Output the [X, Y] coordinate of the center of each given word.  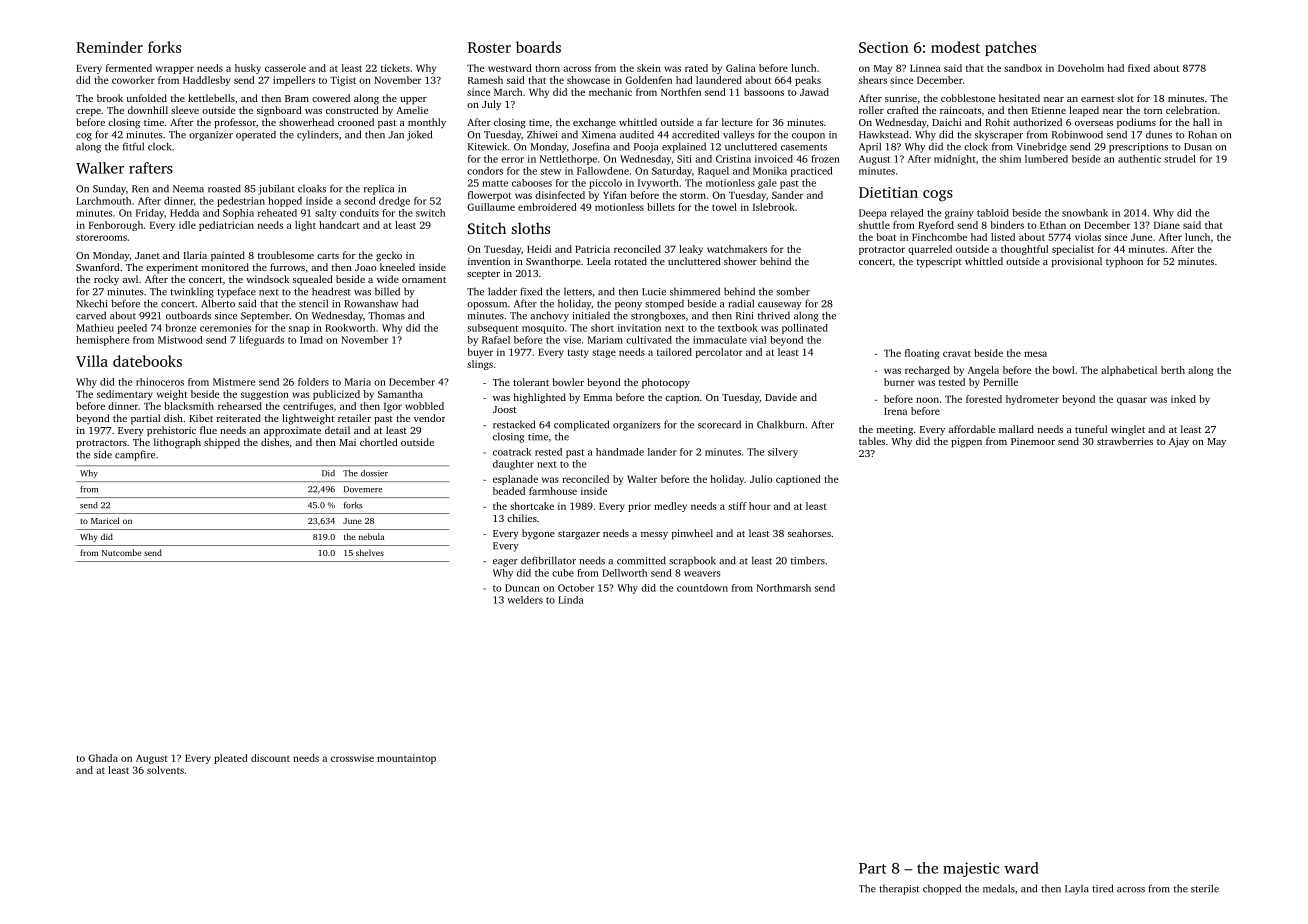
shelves [370, 552]
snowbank [1085, 213]
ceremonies [225, 328]
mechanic [610, 92]
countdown [702, 588]
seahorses [809, 533]
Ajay [1179, 443]
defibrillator [548, 560]
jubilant [276, 189]
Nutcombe [121, 552]
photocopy [666, 383]
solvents [165, 770]
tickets [395, 68]
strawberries [1125, 441]
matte [495, 183]
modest [955, 47]
